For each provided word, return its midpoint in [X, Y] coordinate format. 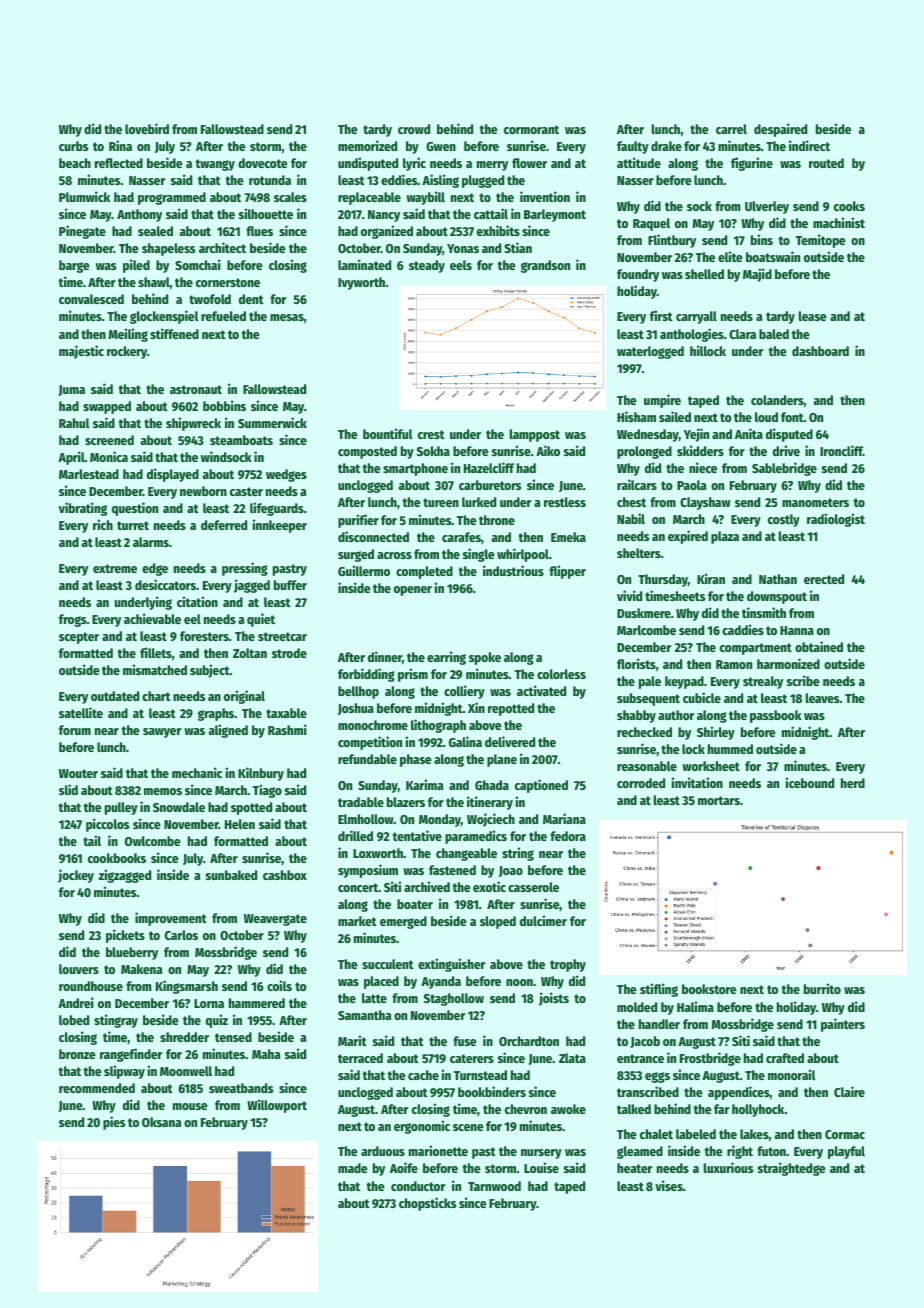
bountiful [388, 433]
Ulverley [767, 207]
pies [114, 1123]
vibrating [83, 509]
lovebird [147, 128]
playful [846, 1152]
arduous [383, 1151]
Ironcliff [841, 450]
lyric [414, 164]
